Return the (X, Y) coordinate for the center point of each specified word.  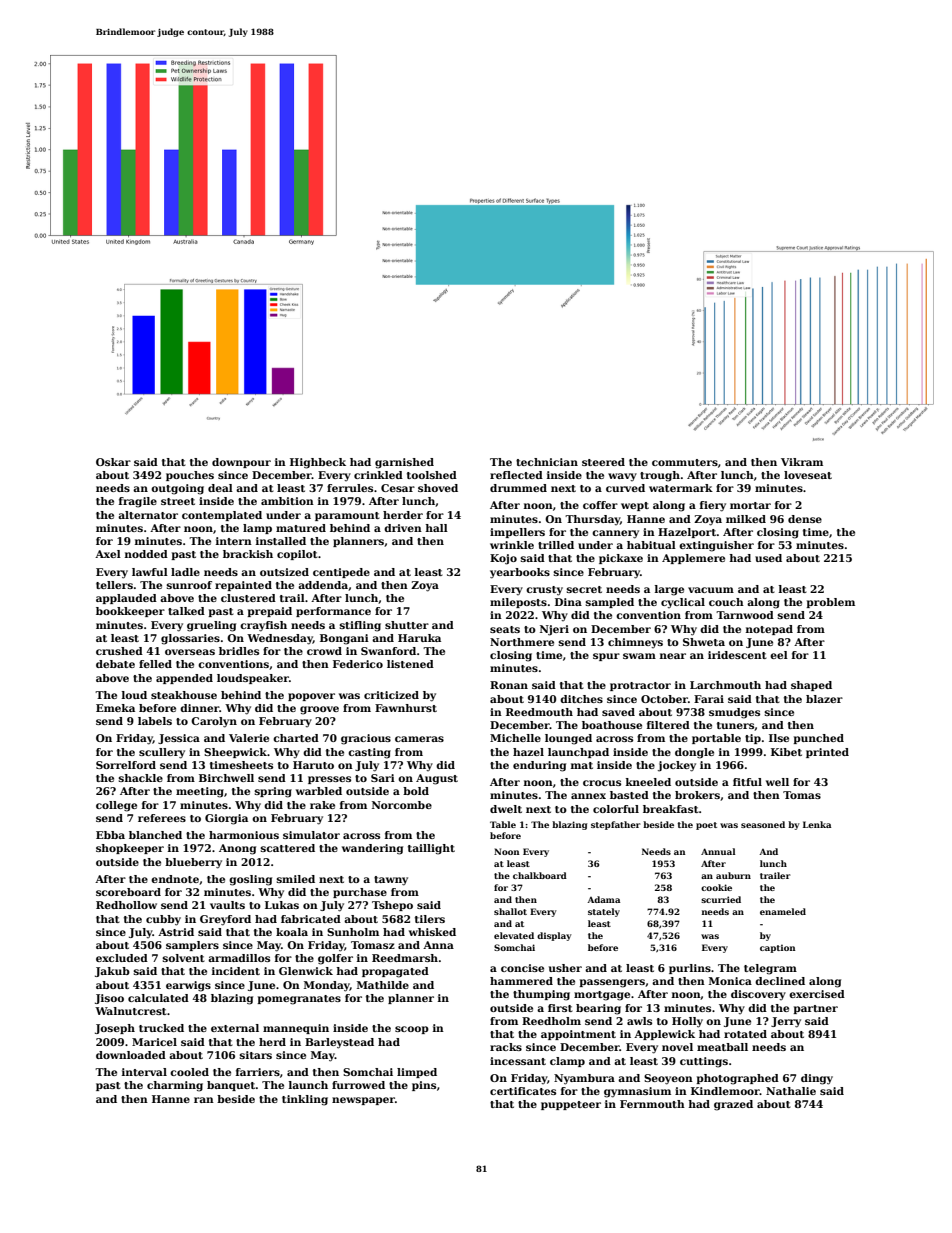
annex (588, 796)
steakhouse (184, 695)
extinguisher (716, 546)
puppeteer (571, 1105)
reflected (516, 475)
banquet (231, 1086)
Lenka (817, 824)
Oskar (113, 462)
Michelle (515, 738)
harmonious (244, 835)
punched (818, 739)
